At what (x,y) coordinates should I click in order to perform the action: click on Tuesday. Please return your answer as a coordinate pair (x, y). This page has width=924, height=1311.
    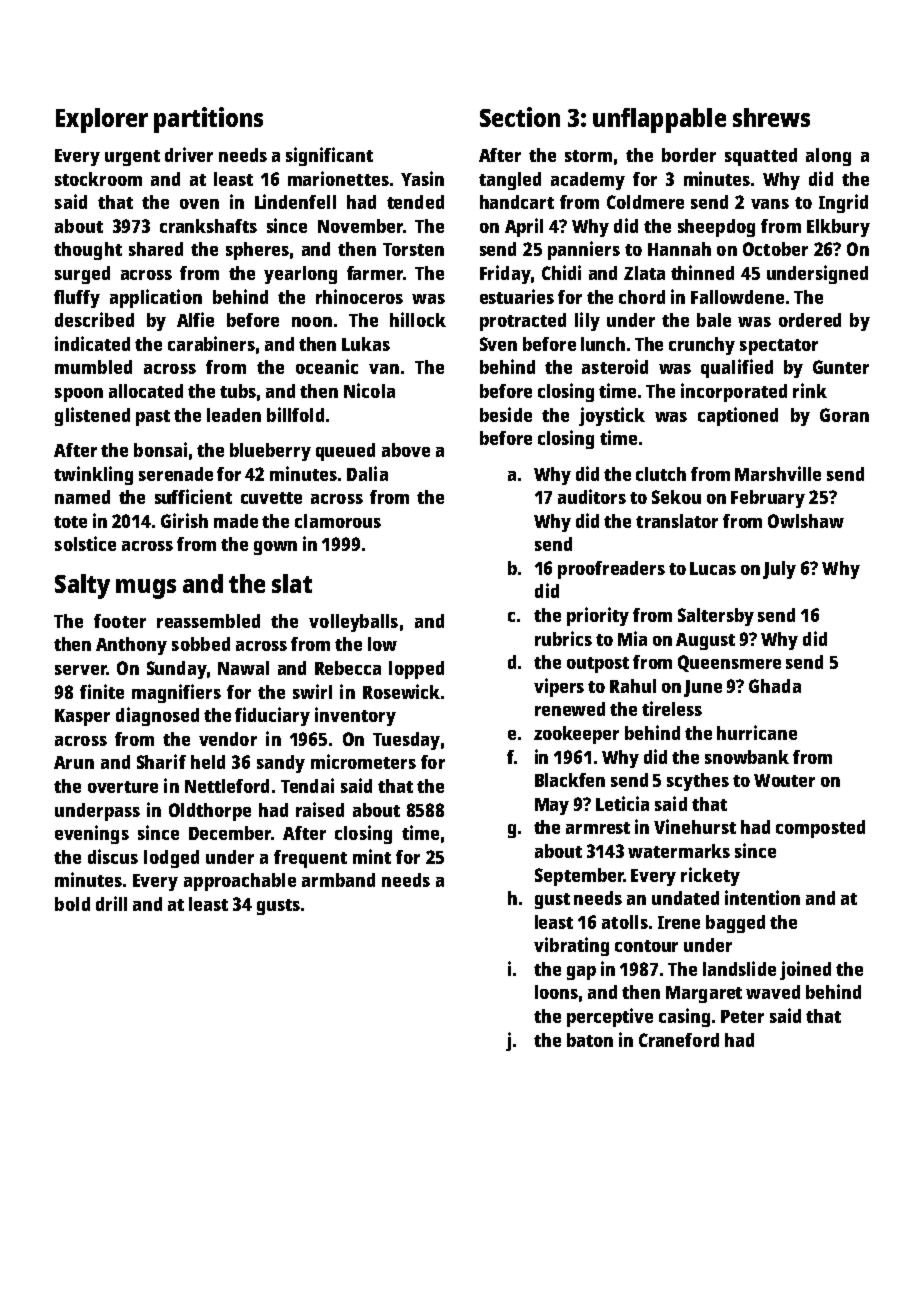
    Looking at the image, I should click on (406, 741).
